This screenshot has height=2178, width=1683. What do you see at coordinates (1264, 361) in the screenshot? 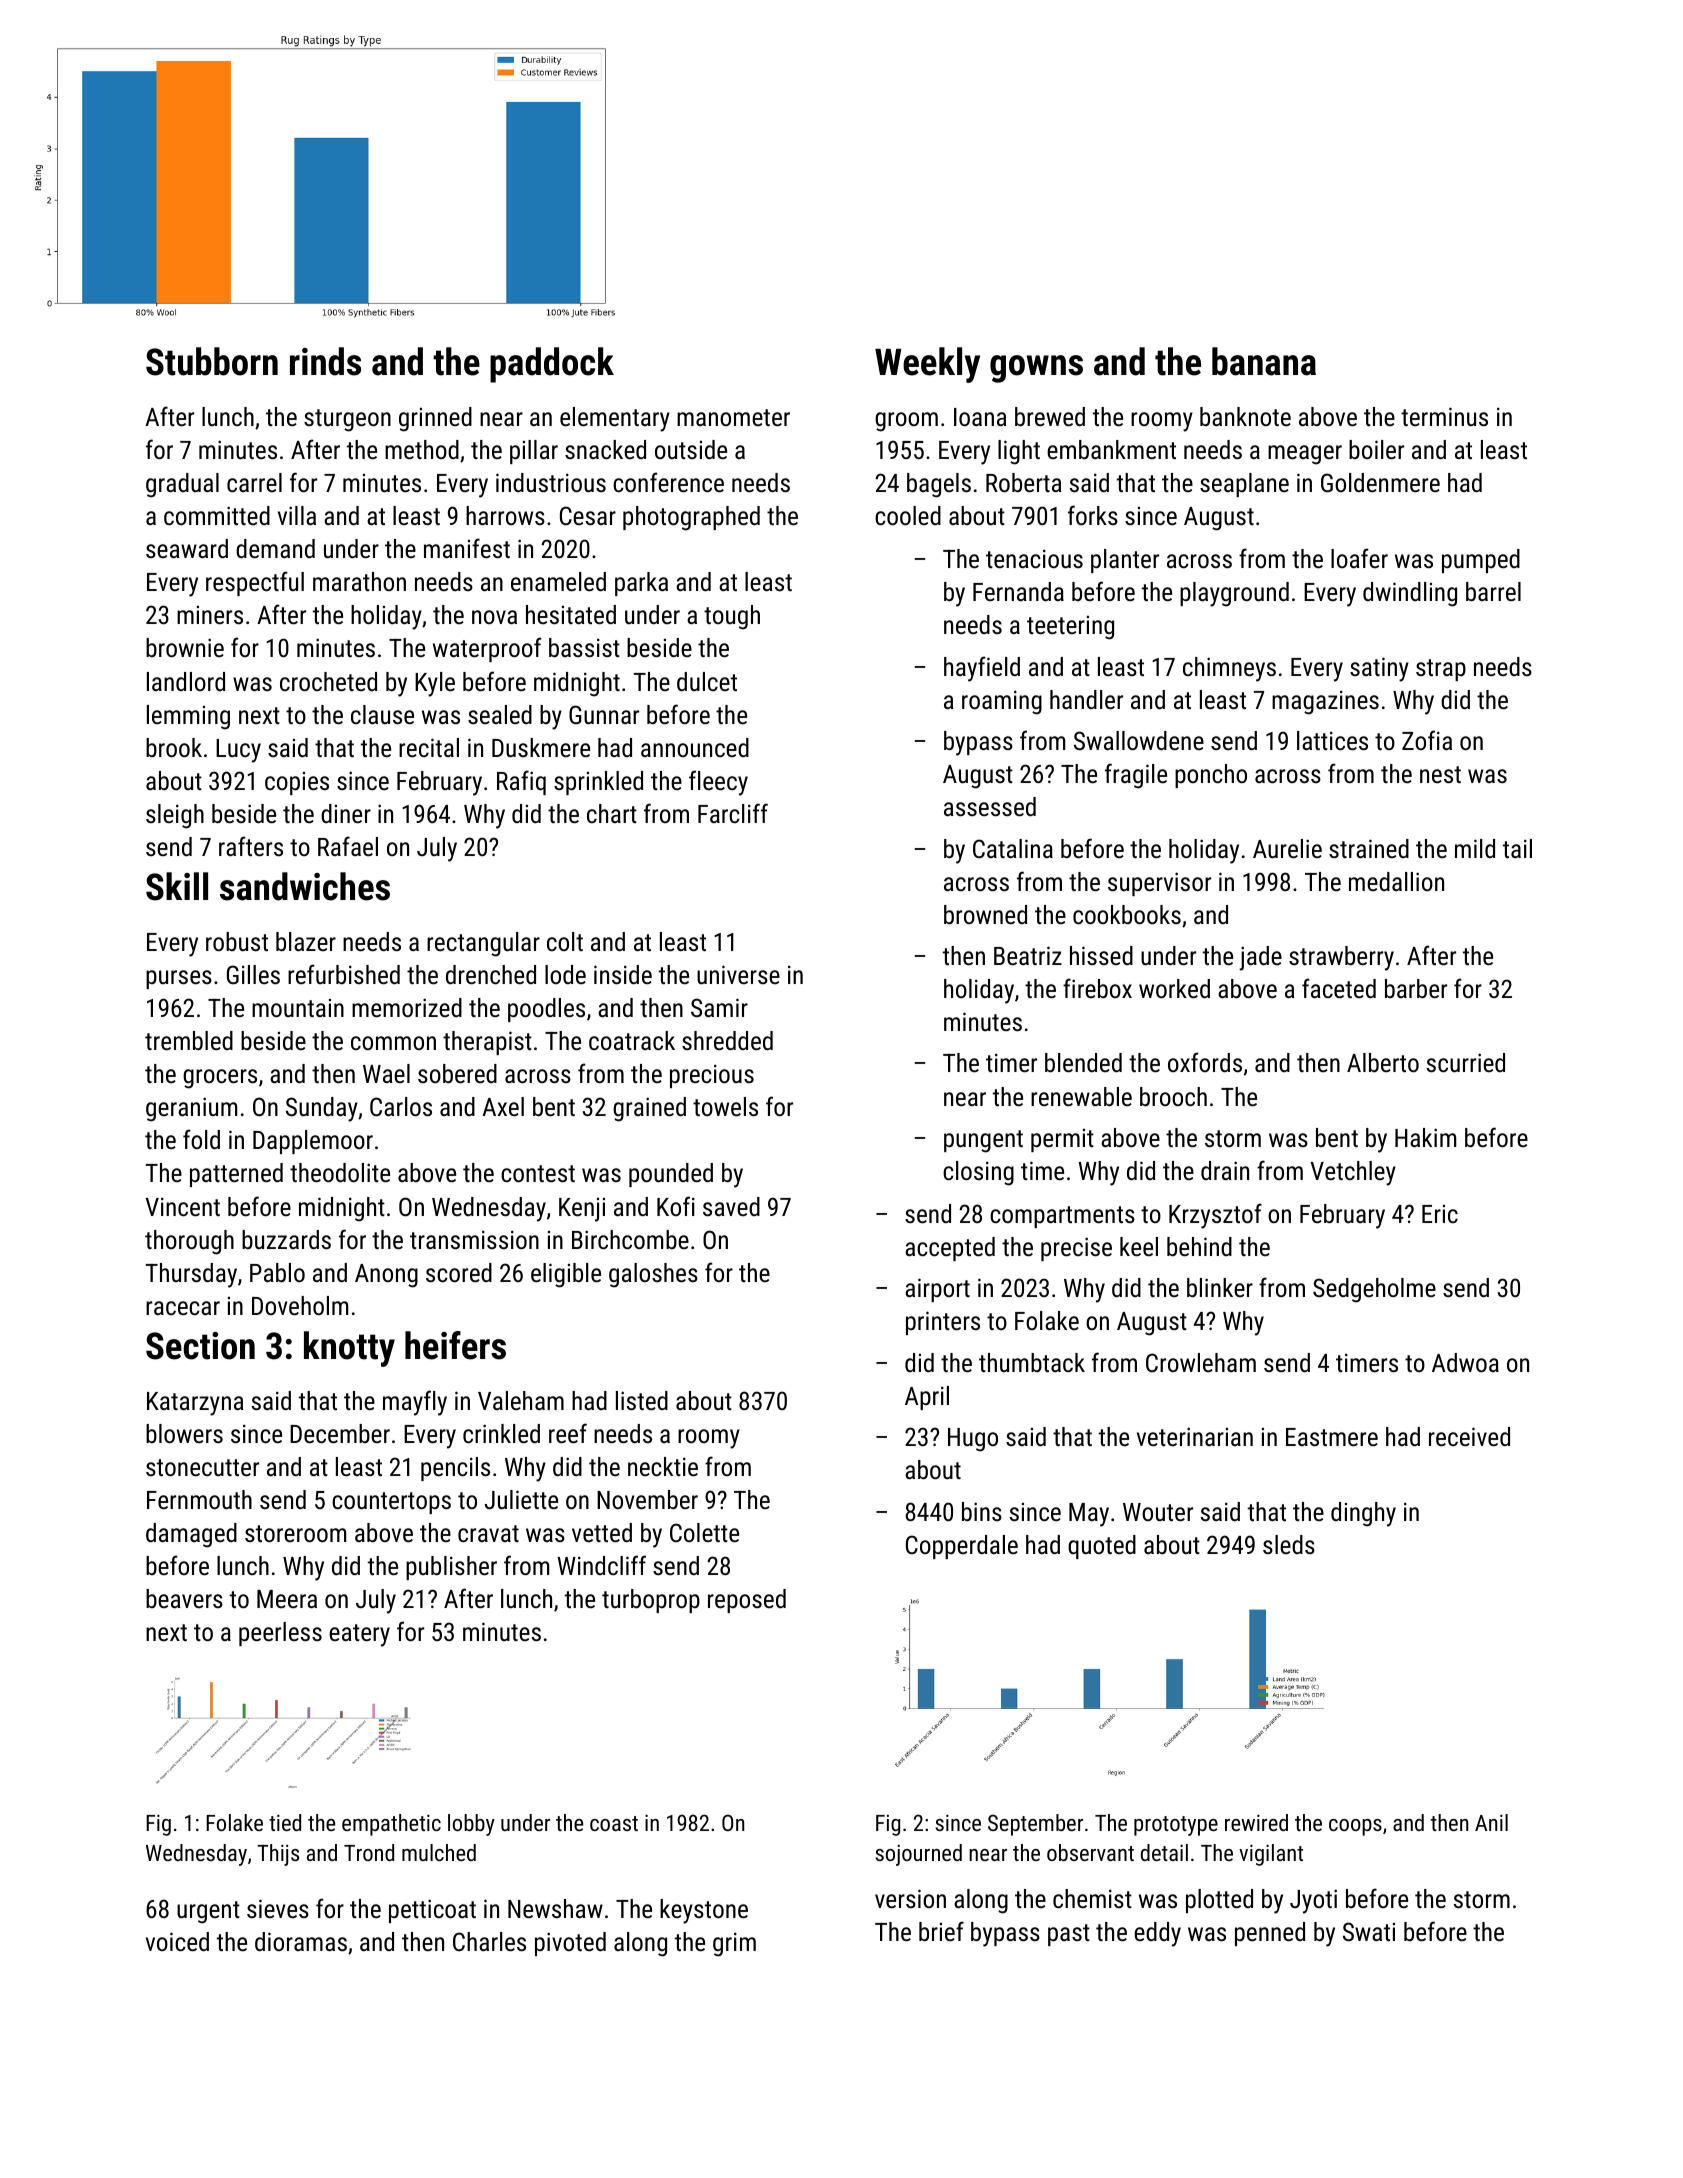
I see `banana` at bounding box center [1264, 361].
